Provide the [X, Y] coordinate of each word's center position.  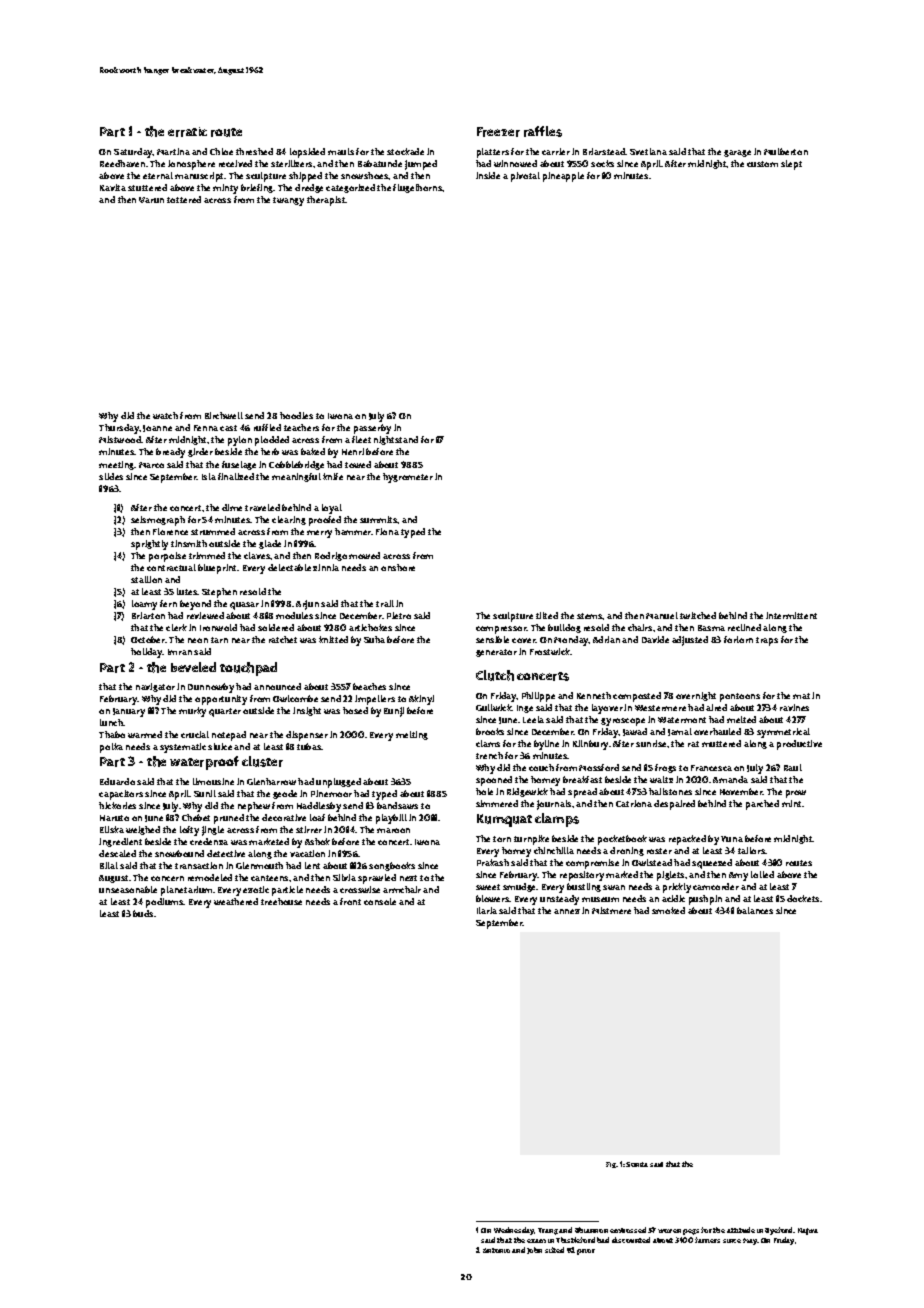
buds [143, 913]
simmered [497, 803]
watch [165, 415]
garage [737, 153]
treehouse [281, 901]
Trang [548, 1231]
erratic [187, 132]
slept [791, 165]
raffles [543, 131]
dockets [803, 898]
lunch [112, 722]
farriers [707, 1240]
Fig [611, 1165]
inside [488, 175]
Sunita [637, 1164]
